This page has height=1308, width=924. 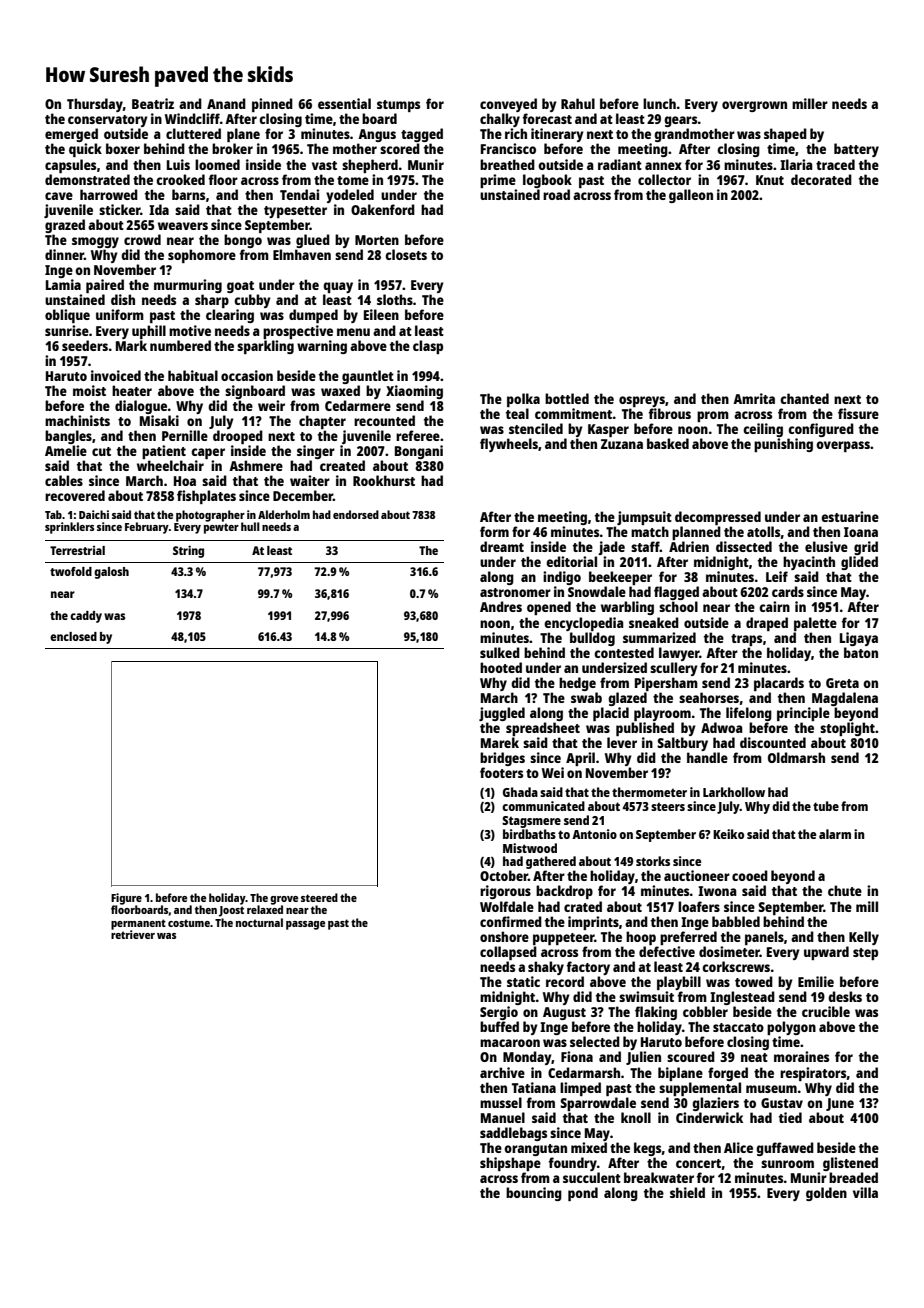 I want to click on alarm, so click(x=835, y=834).
